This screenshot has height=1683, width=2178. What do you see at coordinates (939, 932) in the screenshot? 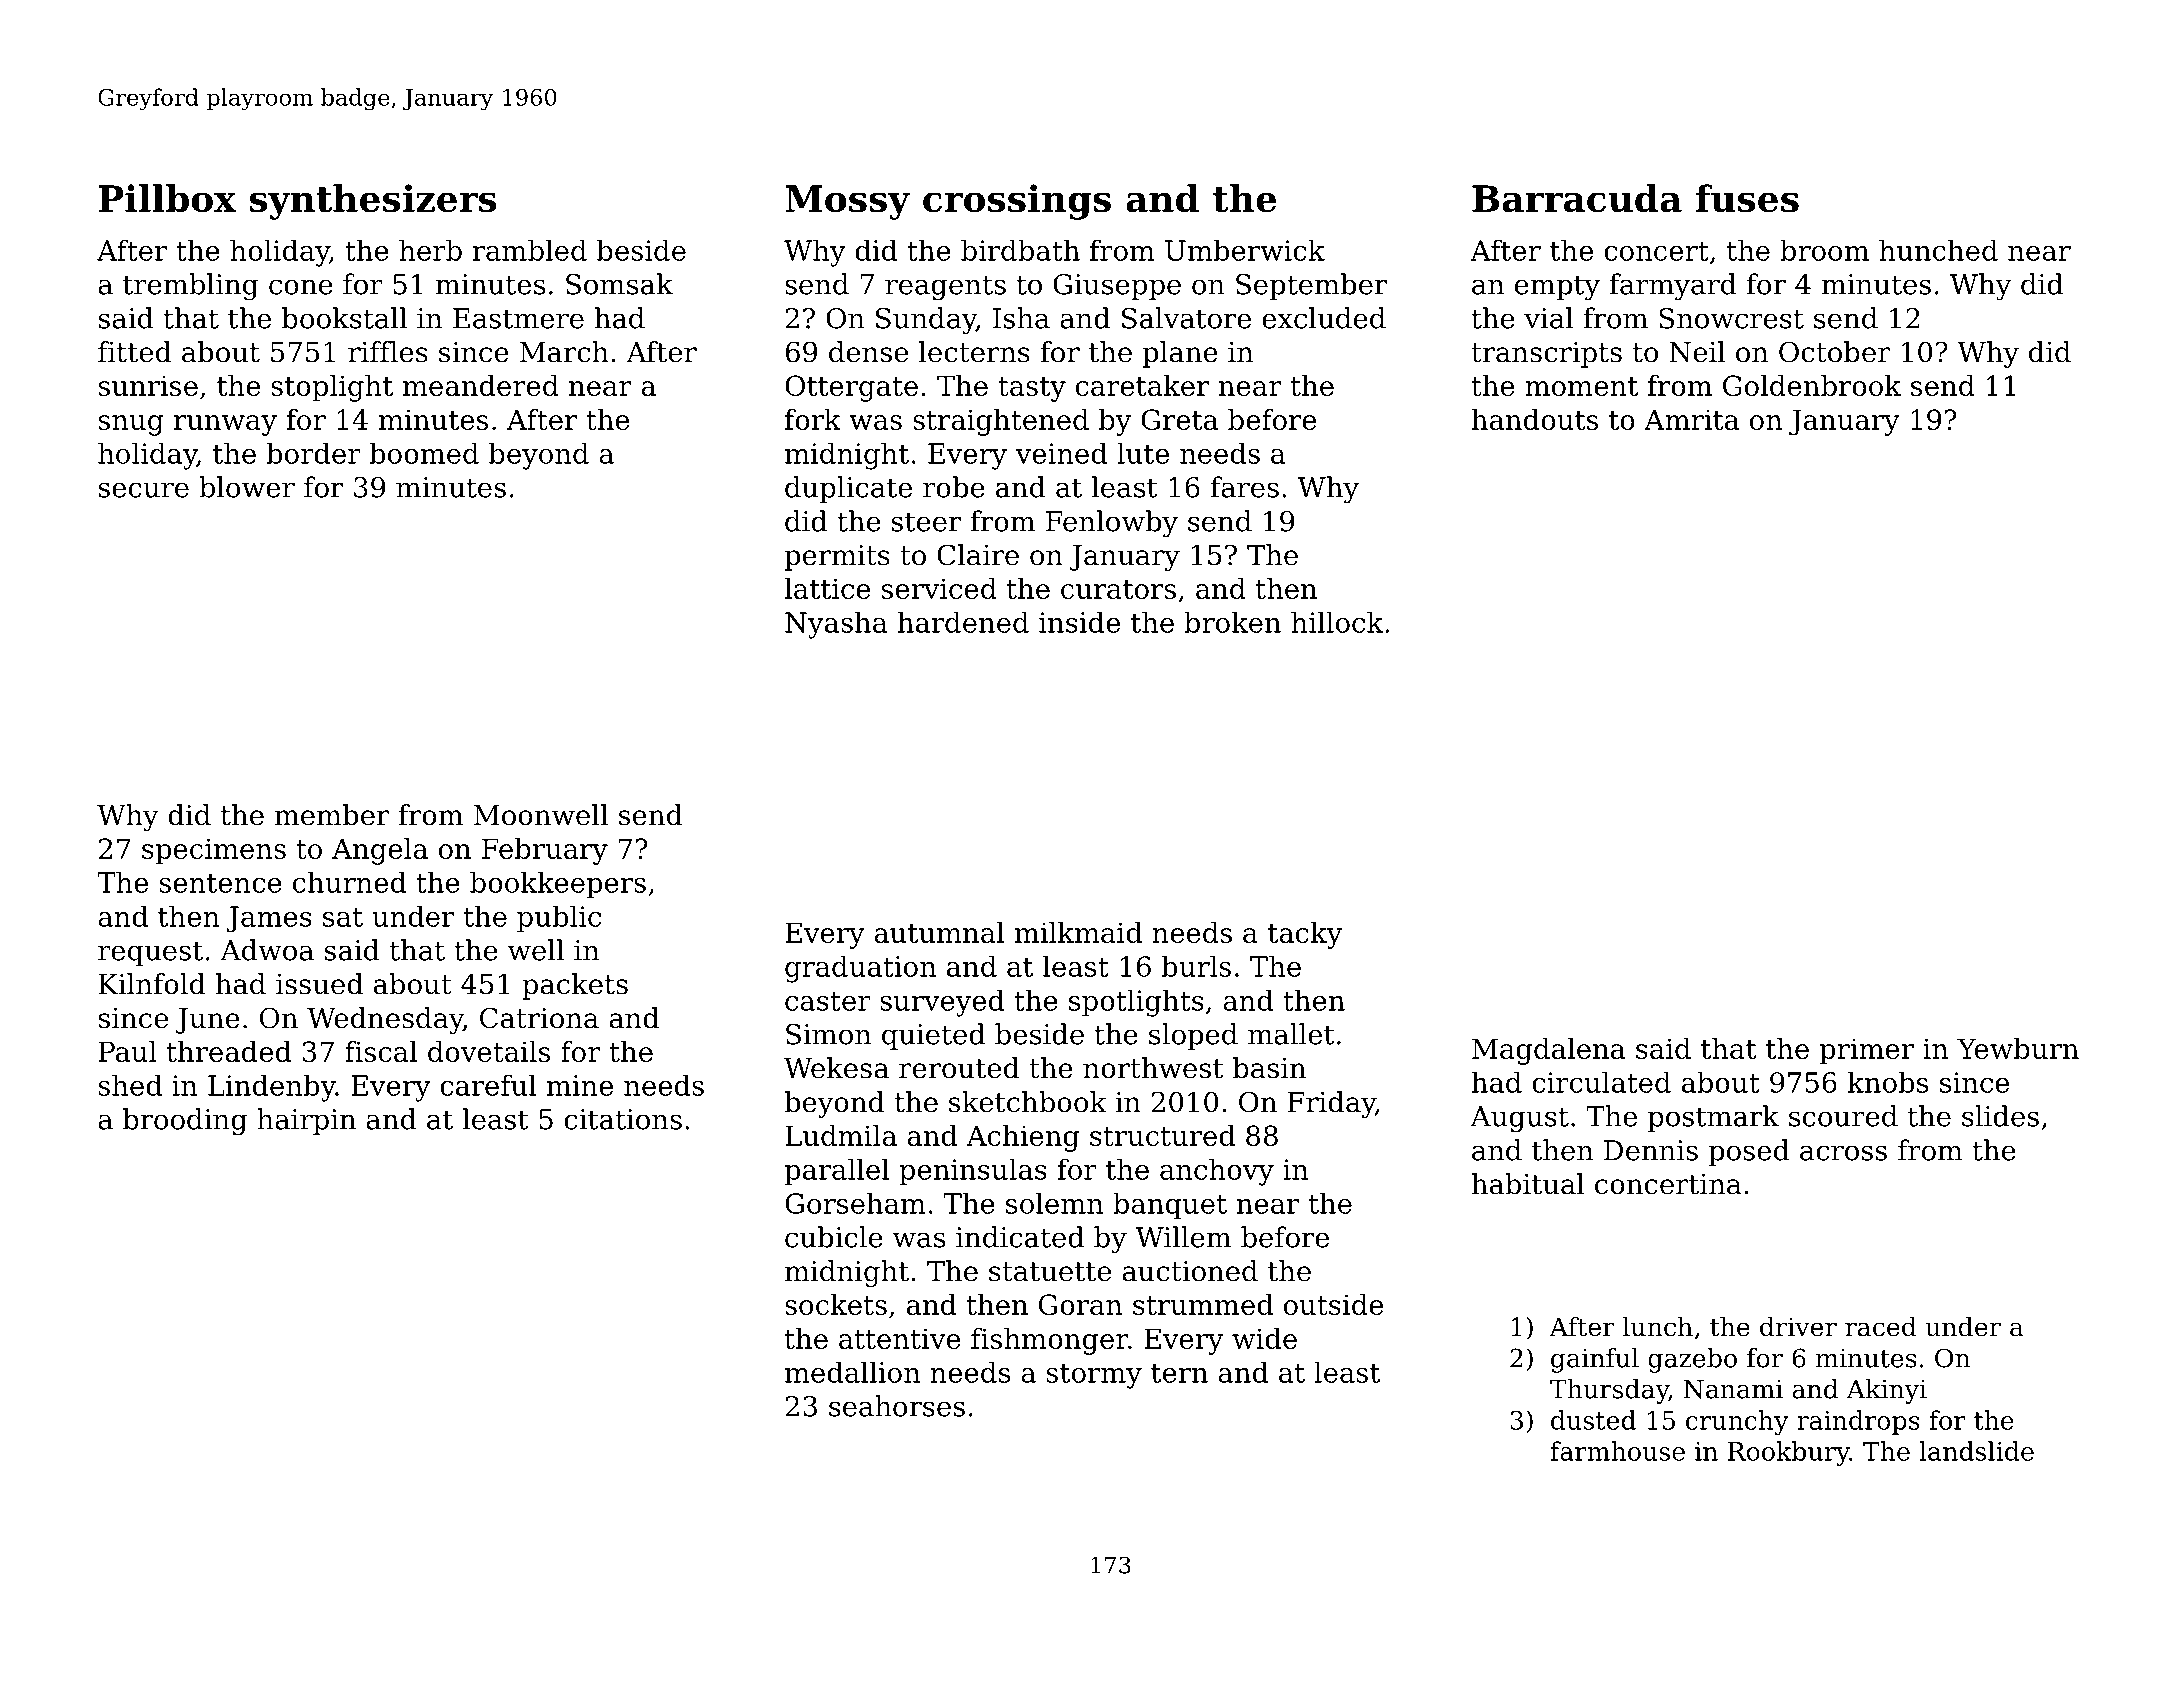
I see `autumnal` at bounding box center [939, 932].
